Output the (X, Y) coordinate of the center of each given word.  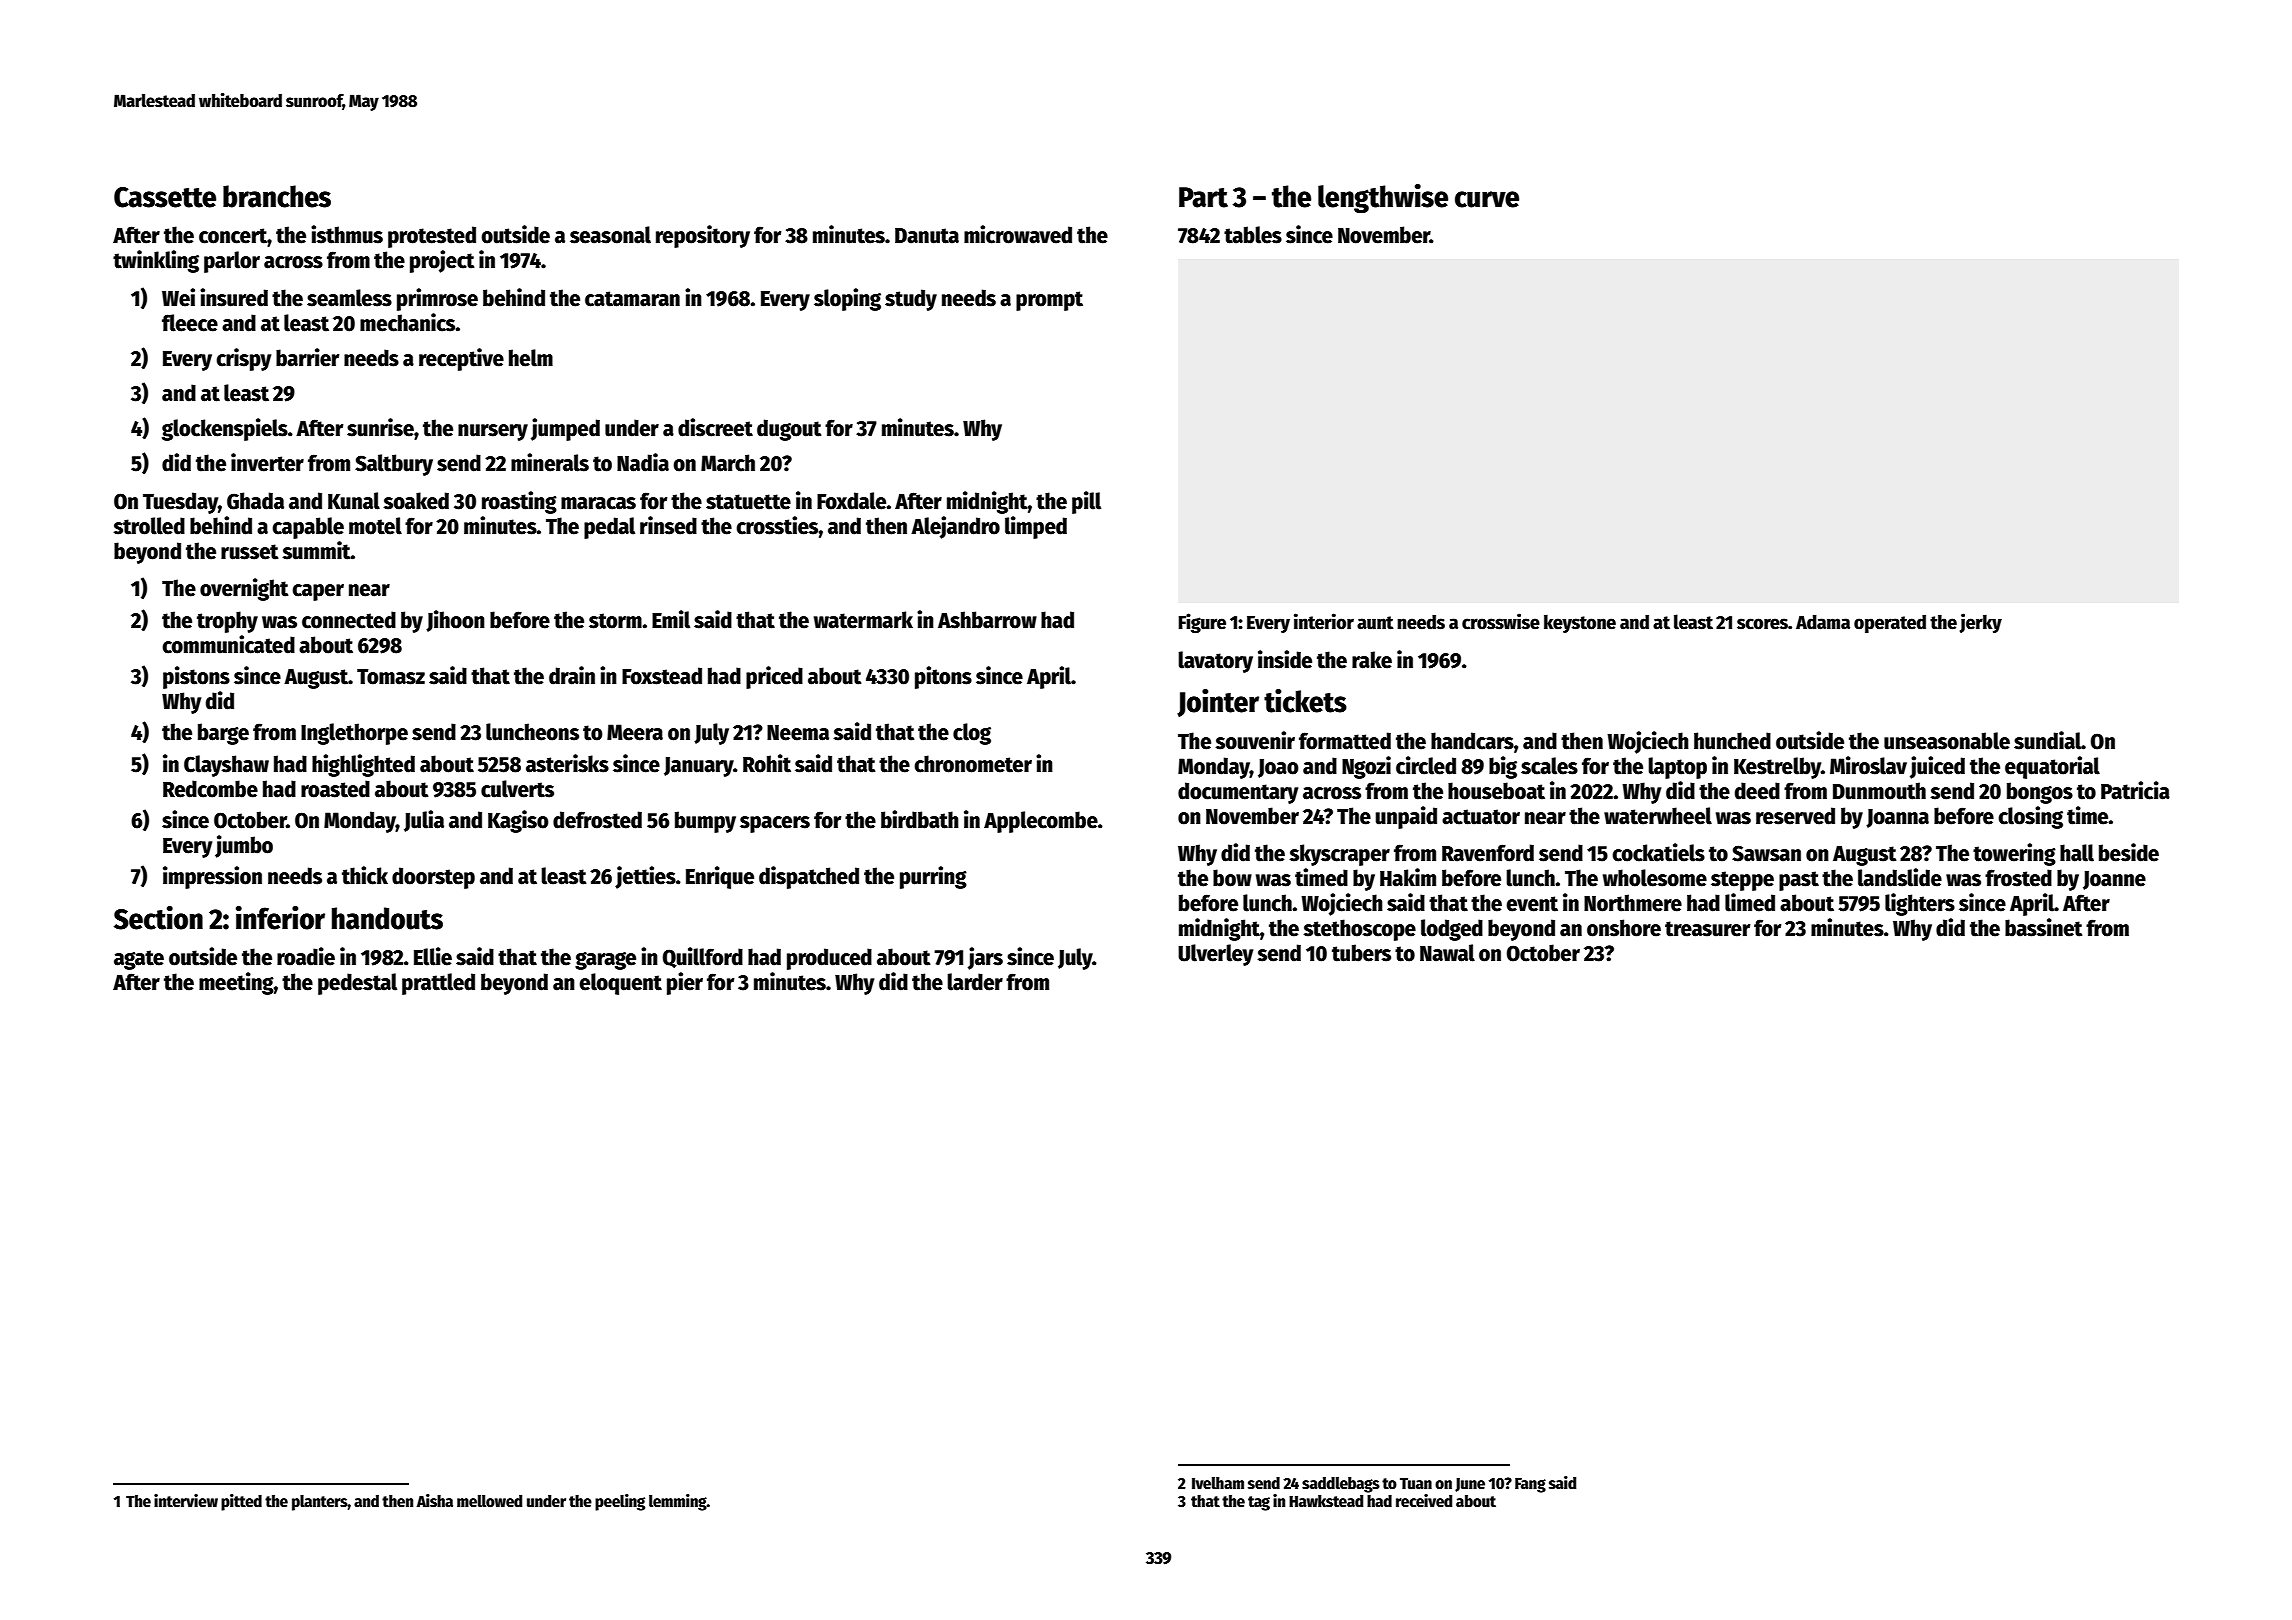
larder (975, 982)
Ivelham (1218, 1483)
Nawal (1447, 953)
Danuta (927, 236)
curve (1487, 199)
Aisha (435, 1500)
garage (605, 961)
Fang (1530, 1485)
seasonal (610, 235)
